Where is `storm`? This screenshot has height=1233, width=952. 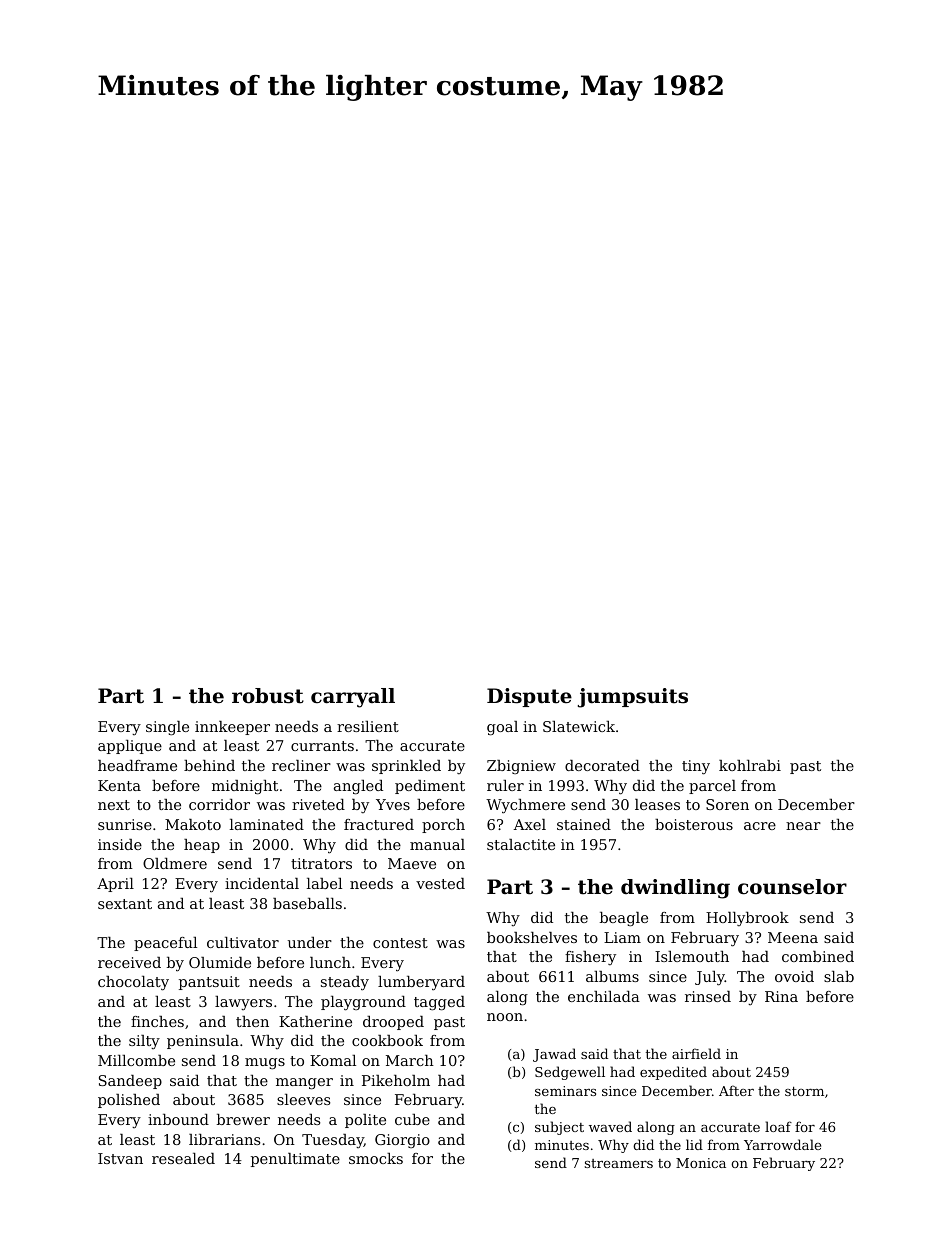
storm is located at coordinates (804, 1091).
